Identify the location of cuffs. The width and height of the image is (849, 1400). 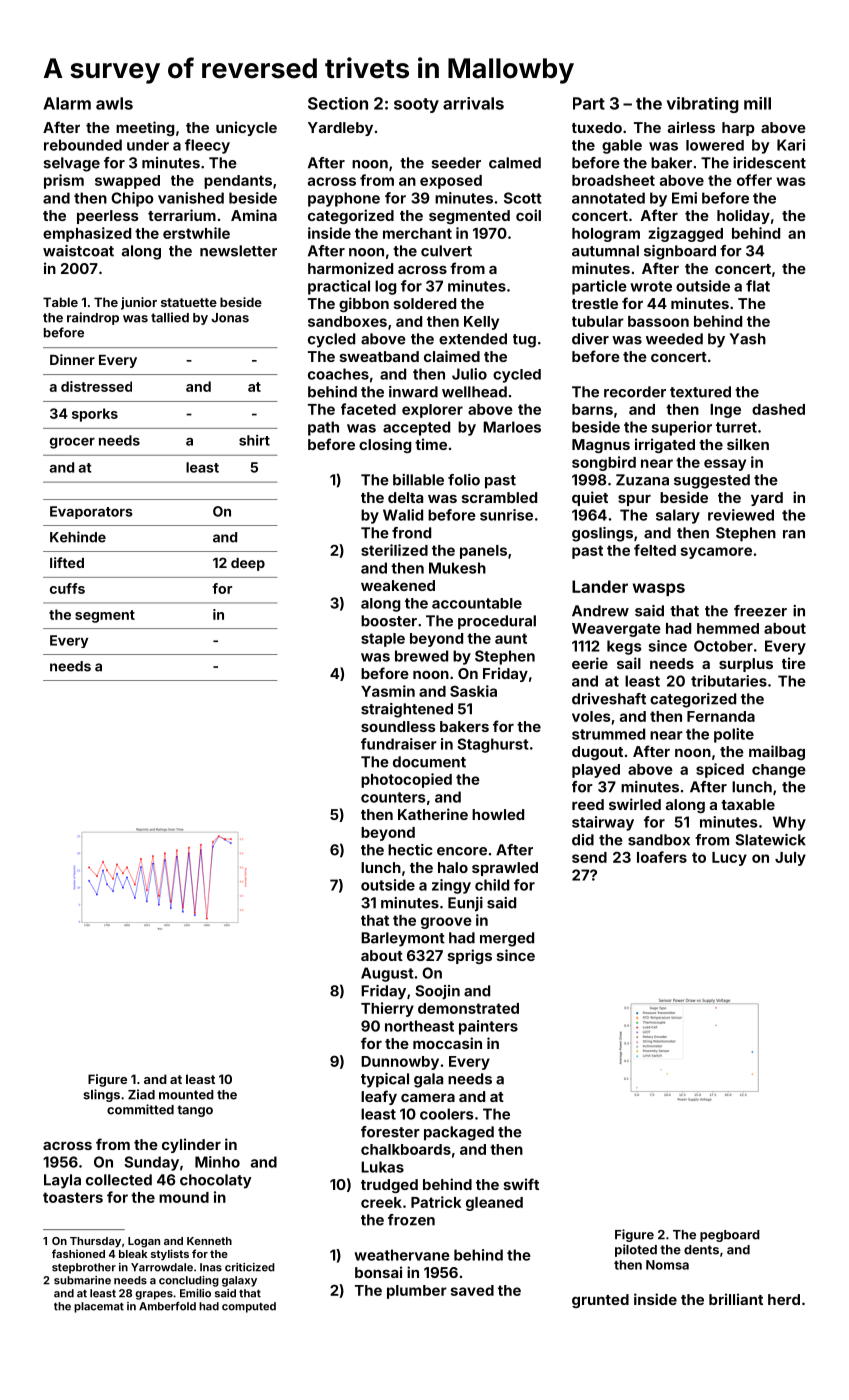
(67, 588).
